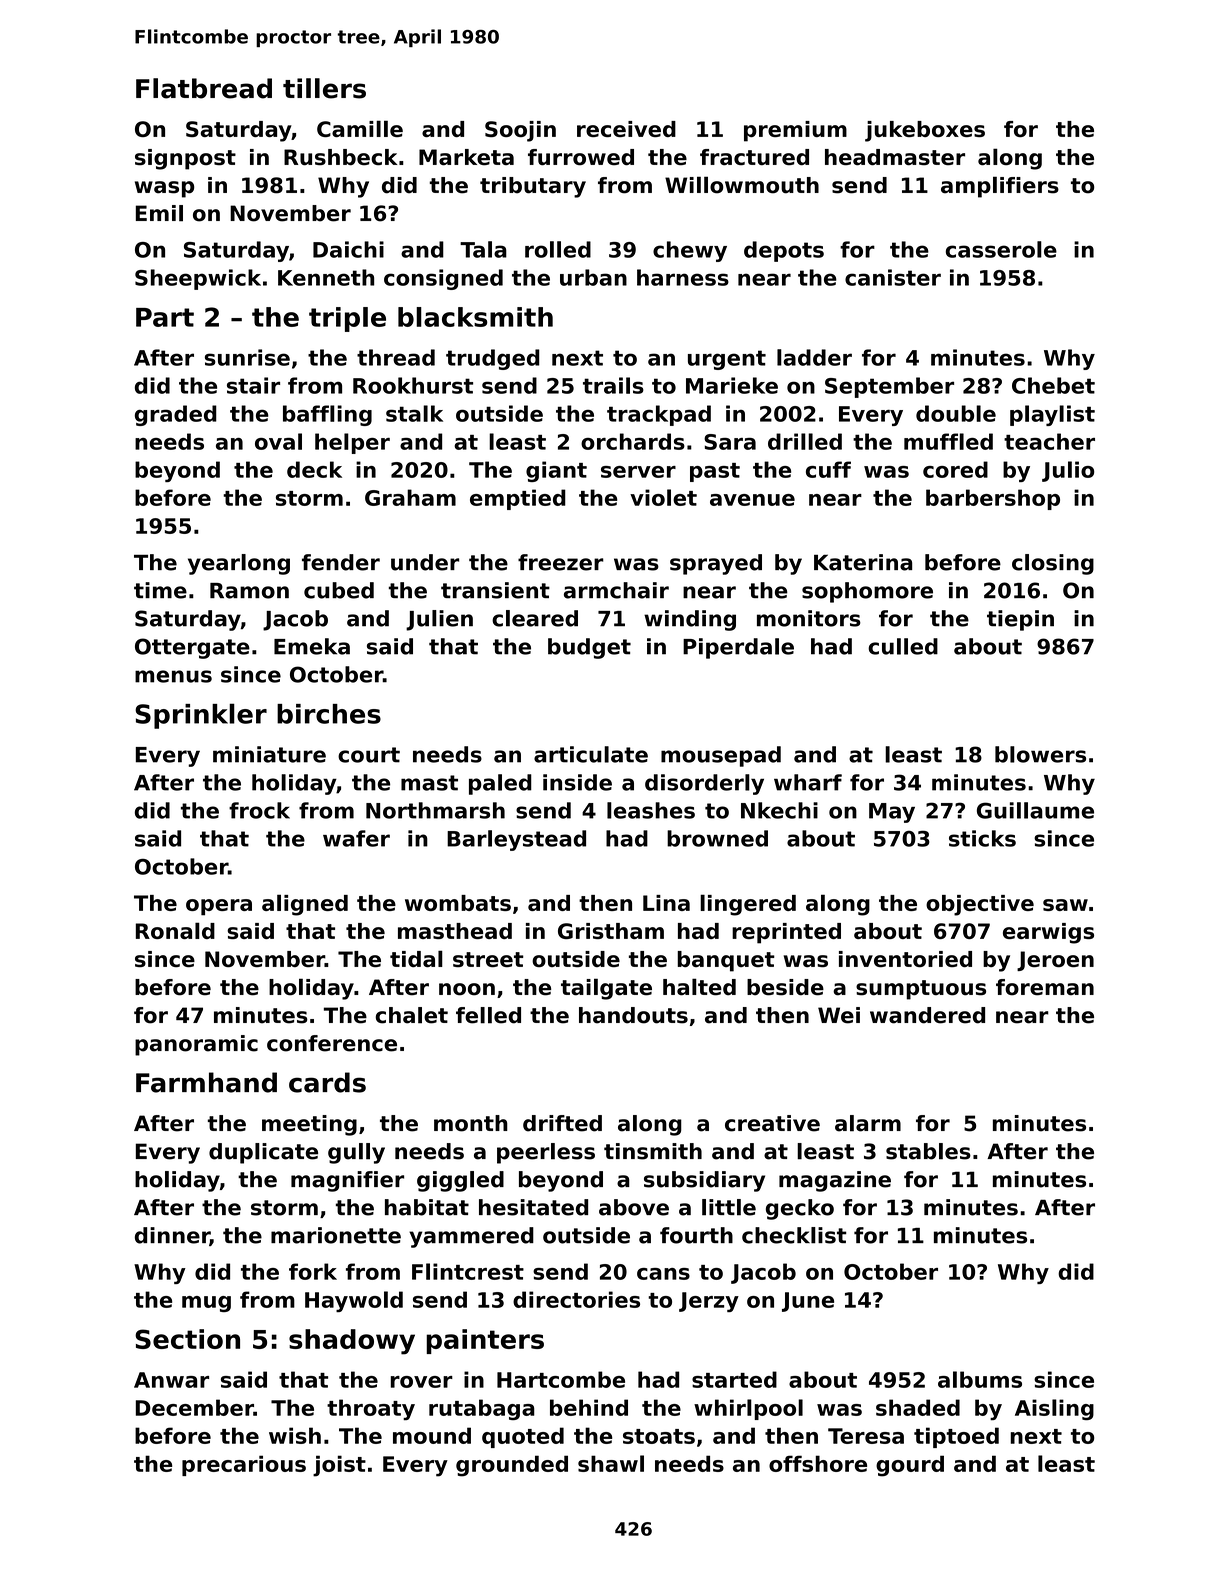 The height and width of the page is (1590, 1229). Describe the element at coordinates (485, 1341) in the page. I see `painters` at that location.
